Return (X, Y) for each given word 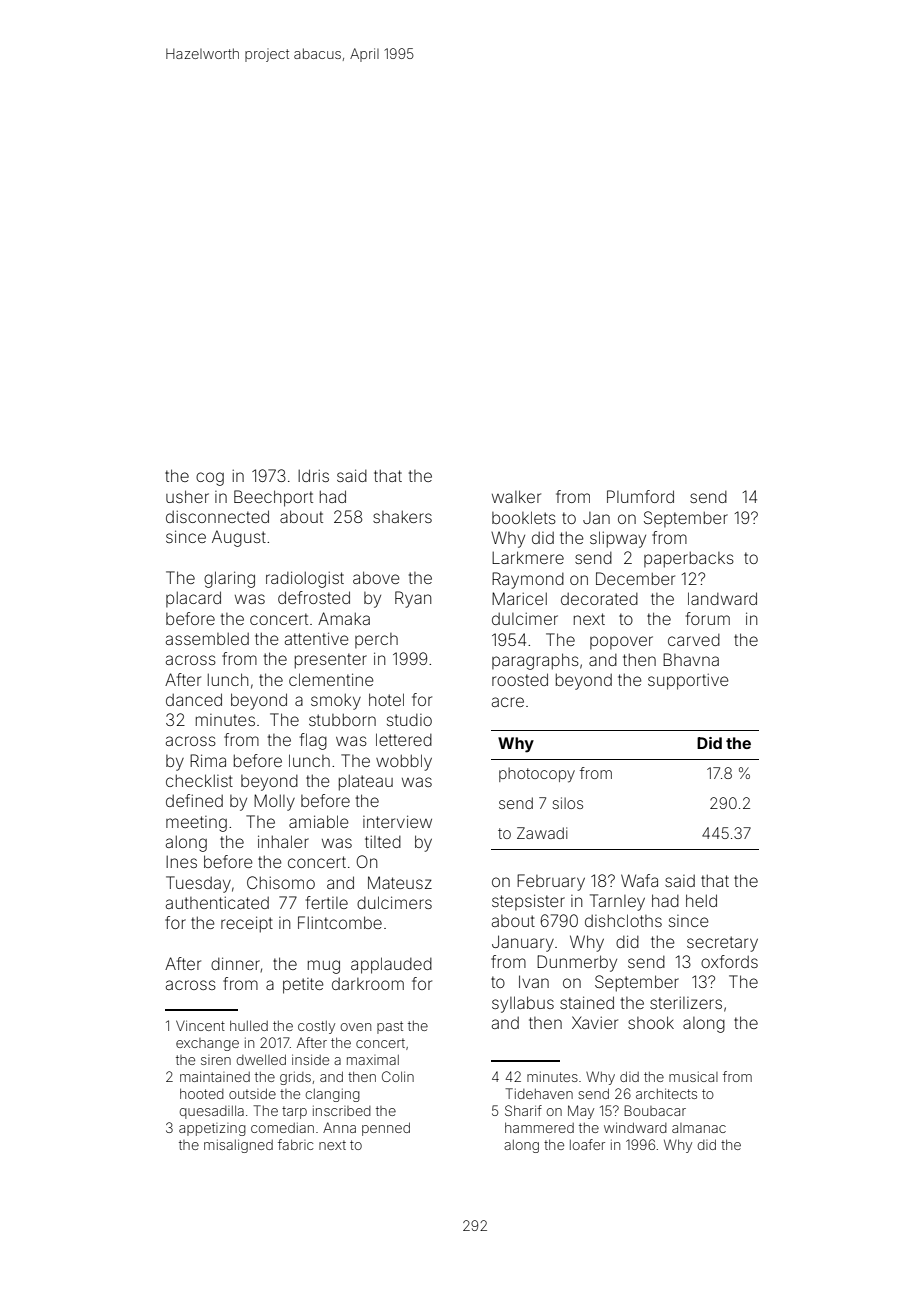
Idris (313, 475)
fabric (295, 1144)
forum (708, 618)
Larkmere (528, 557)
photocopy (537, 775)
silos (567, 803)
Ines (181, 862)
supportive (688, 681)
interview (397, 821)
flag (313, 741)
